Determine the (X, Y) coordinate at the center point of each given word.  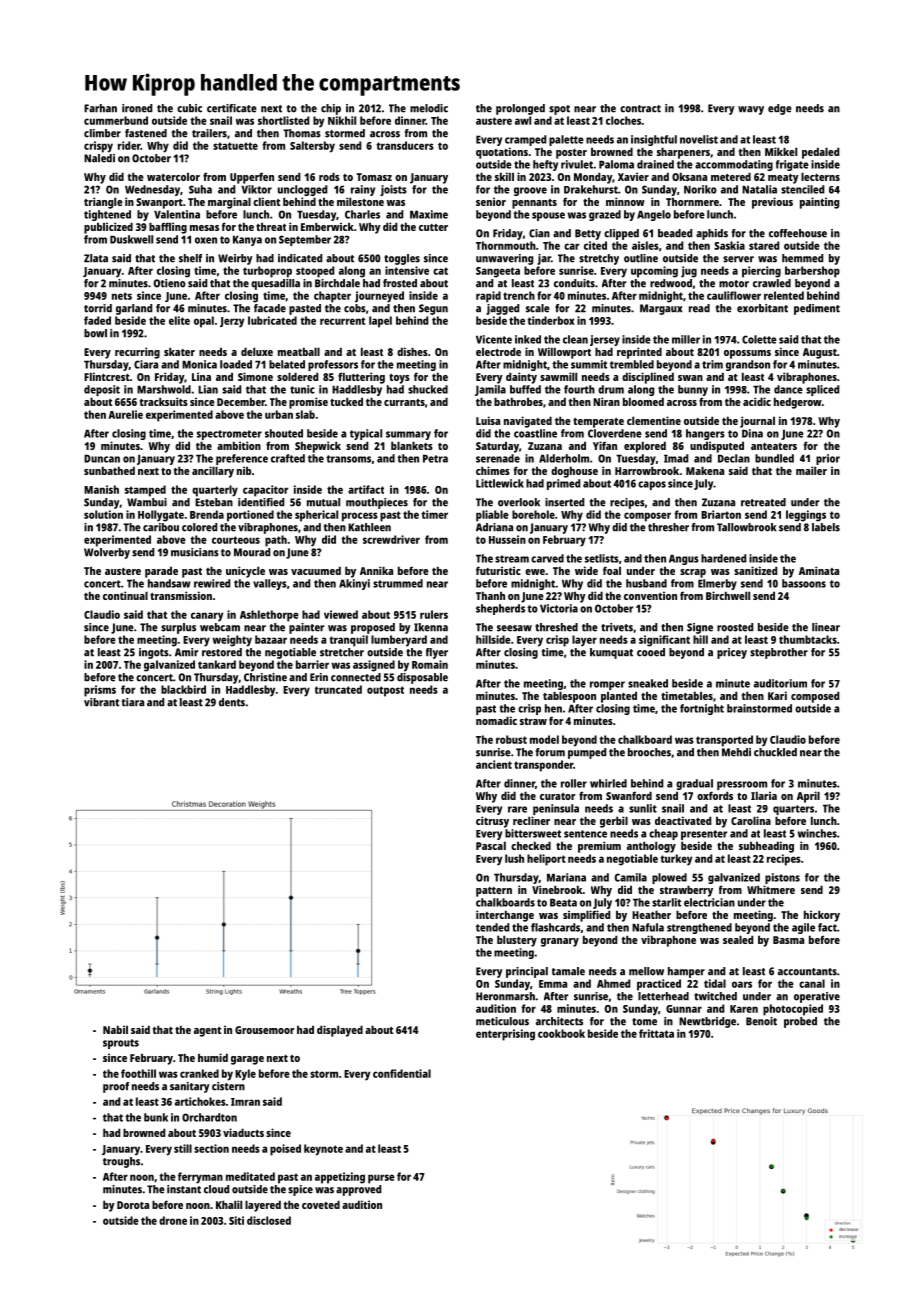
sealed (738, 939)
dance (788, 389)
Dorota (133, 1205)
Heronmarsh (505, 996)
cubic (189, 108)
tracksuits (164, 401)
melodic (429, 108)
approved (358, 1190)
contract (640, 109)
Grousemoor (264, 1030)
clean (575, 339)
